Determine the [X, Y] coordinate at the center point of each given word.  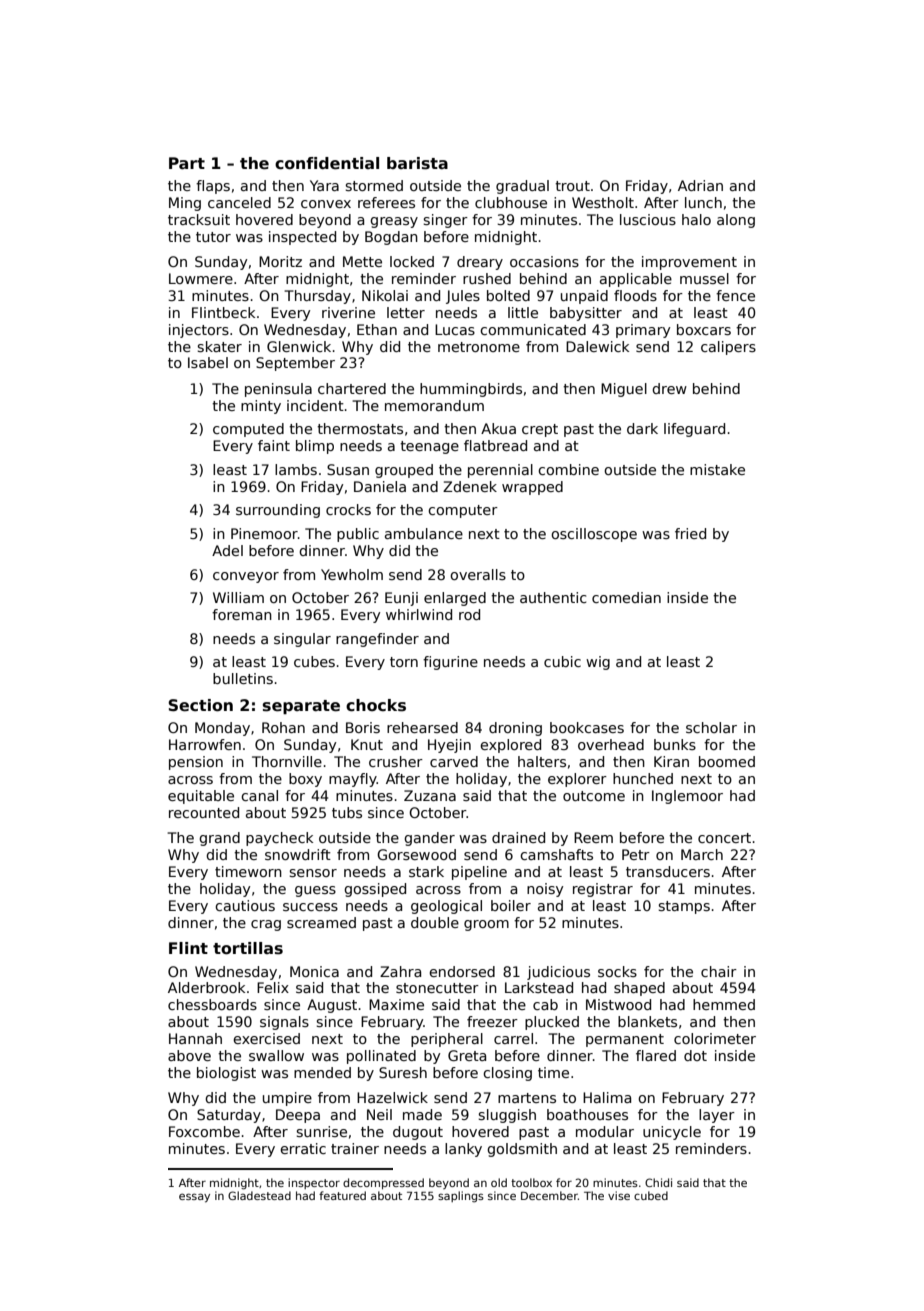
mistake [717, 469]
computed [248, 430]
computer [463, 511]
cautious [245, 905]
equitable [201, 797]
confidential [327, 163]
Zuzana [430, 795]
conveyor [246, 577]
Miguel [624, 390]
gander [429, 839]
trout [572, 186]
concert [724, 838]
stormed [374, 185]
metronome [479, 347]
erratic [303, 1148]
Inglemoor [687, 797]
